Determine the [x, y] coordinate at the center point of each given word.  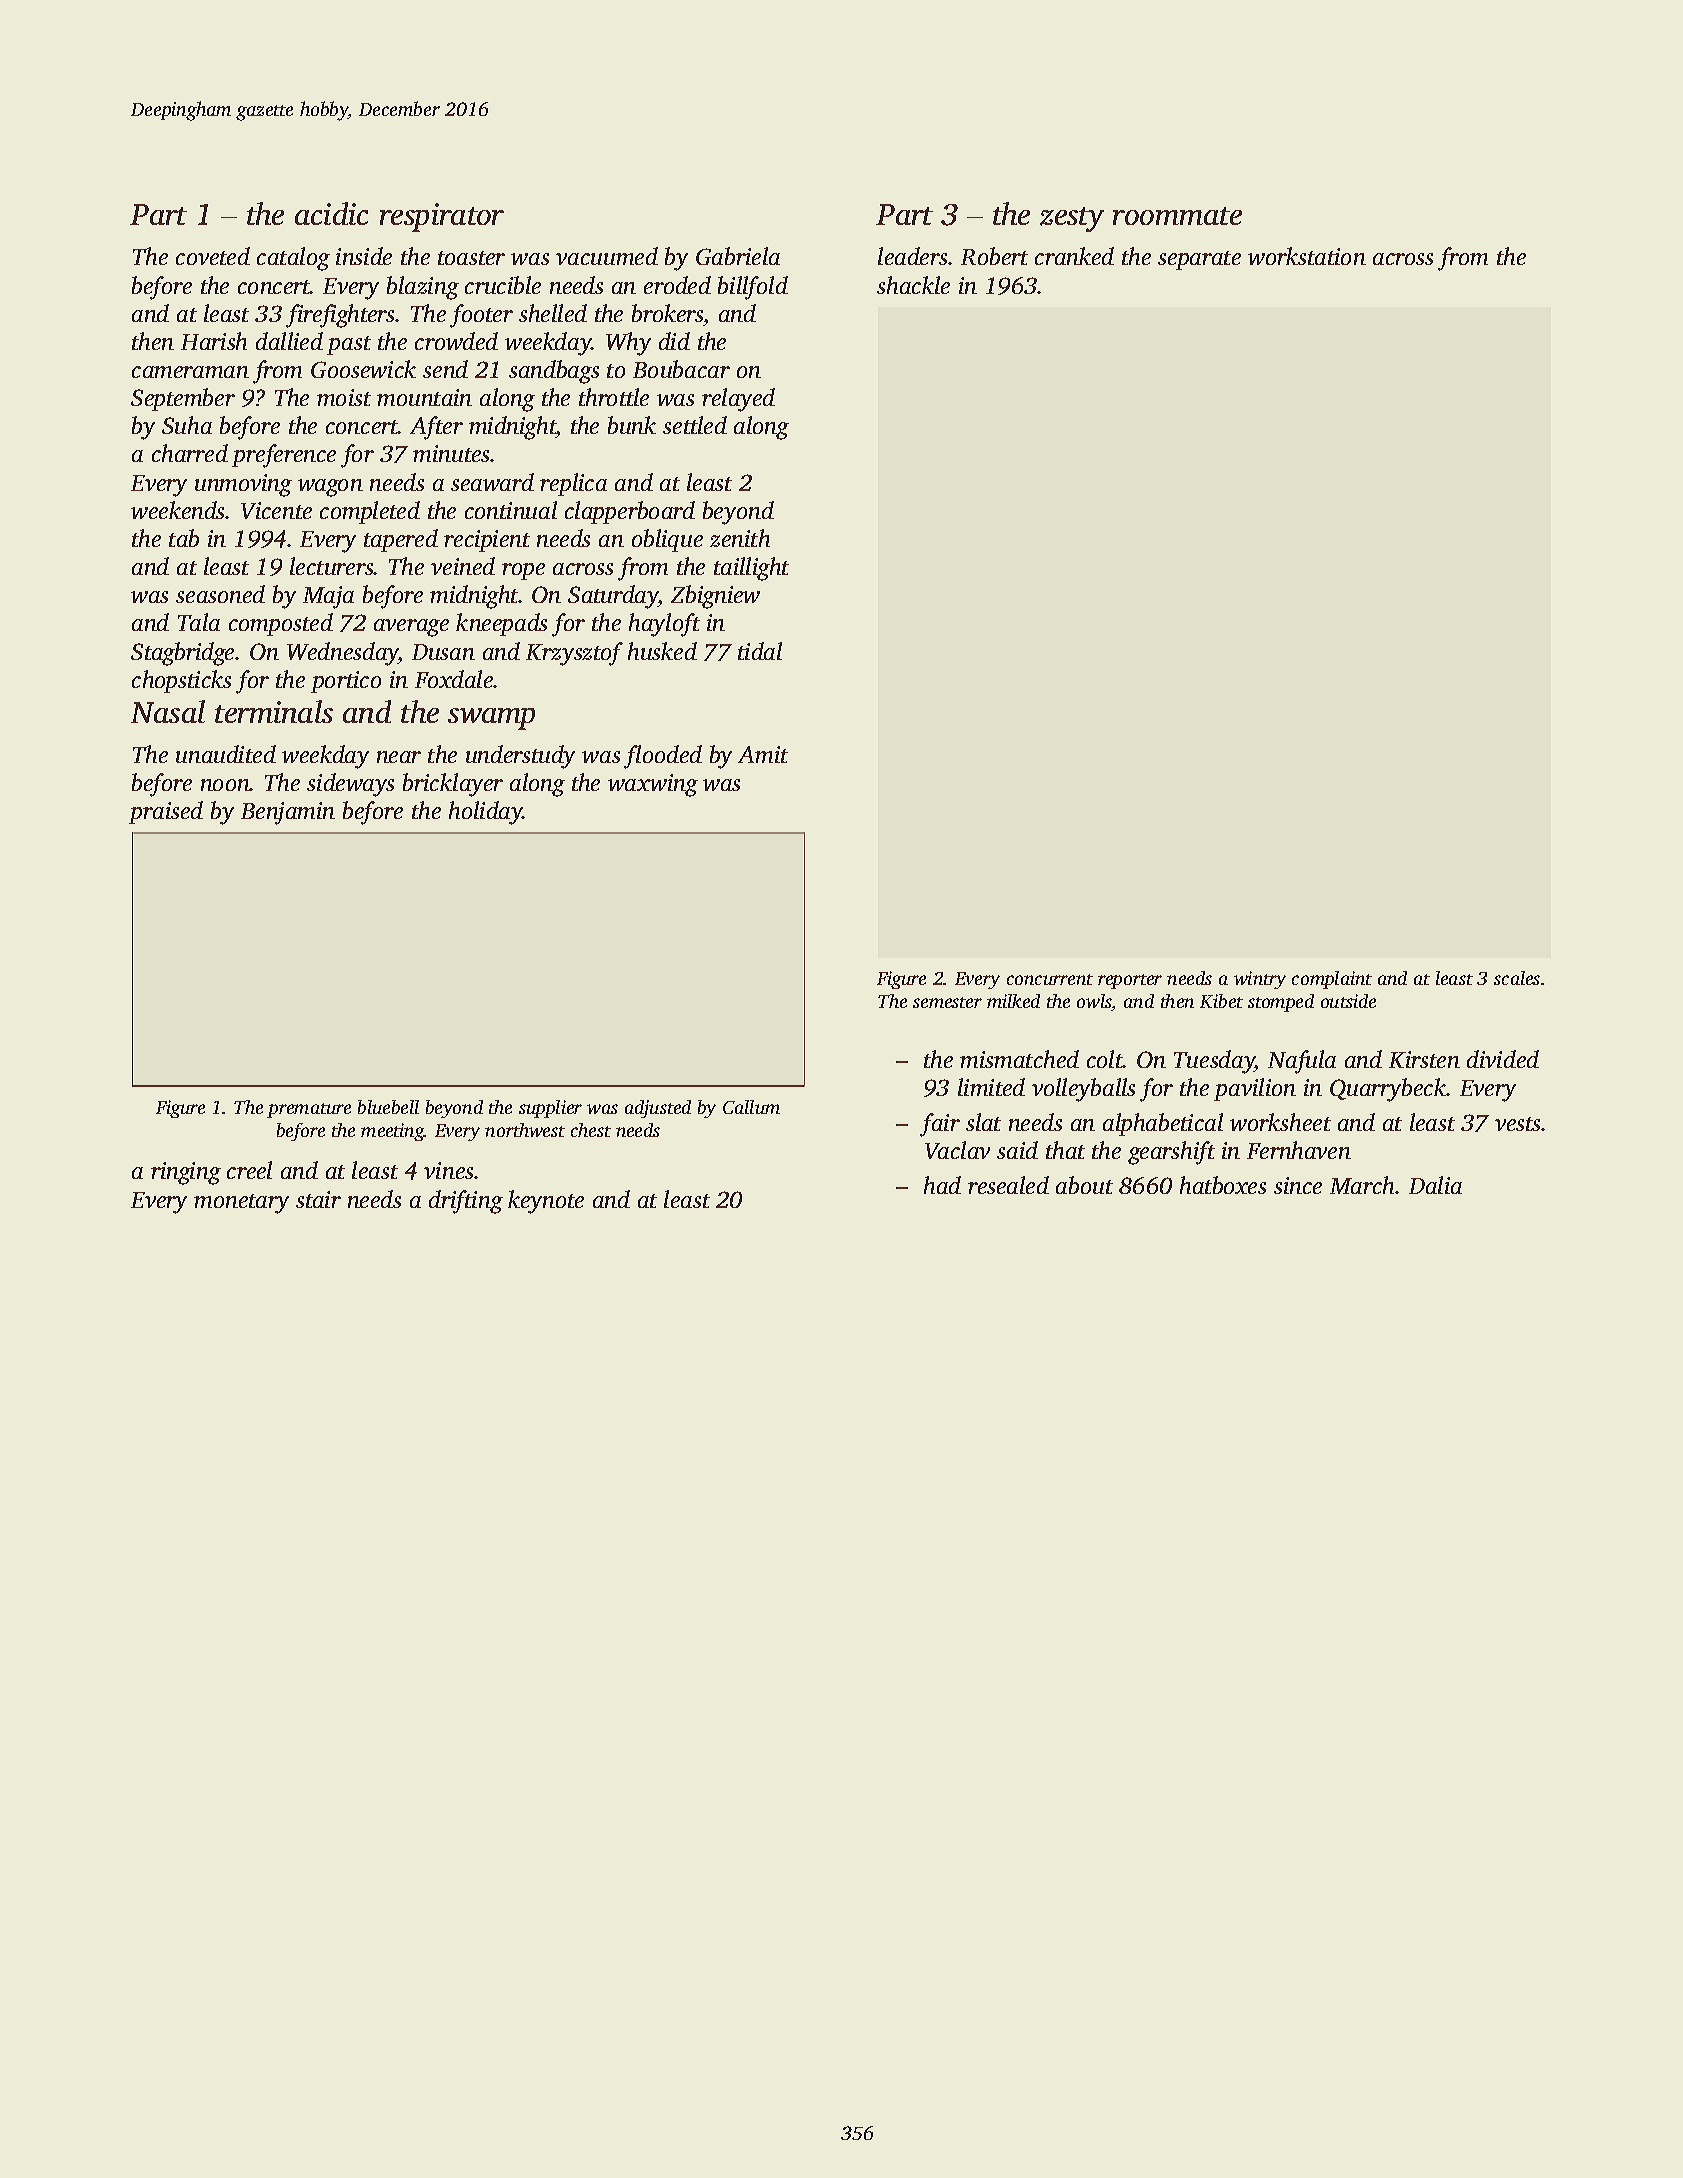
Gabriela [738, 256]
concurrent [1050, 979]
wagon [330, 488]
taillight [751, 569]
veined [463, 566]
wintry [1260, 980]
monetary [241, 1204]
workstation [1307, 256]
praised [166, 812]
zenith [740, 538]
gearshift [1171, 1153]
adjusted [658, 1109]
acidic [331, 213]
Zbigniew [715, 597]
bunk [632, 425]
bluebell [388, 1107]
